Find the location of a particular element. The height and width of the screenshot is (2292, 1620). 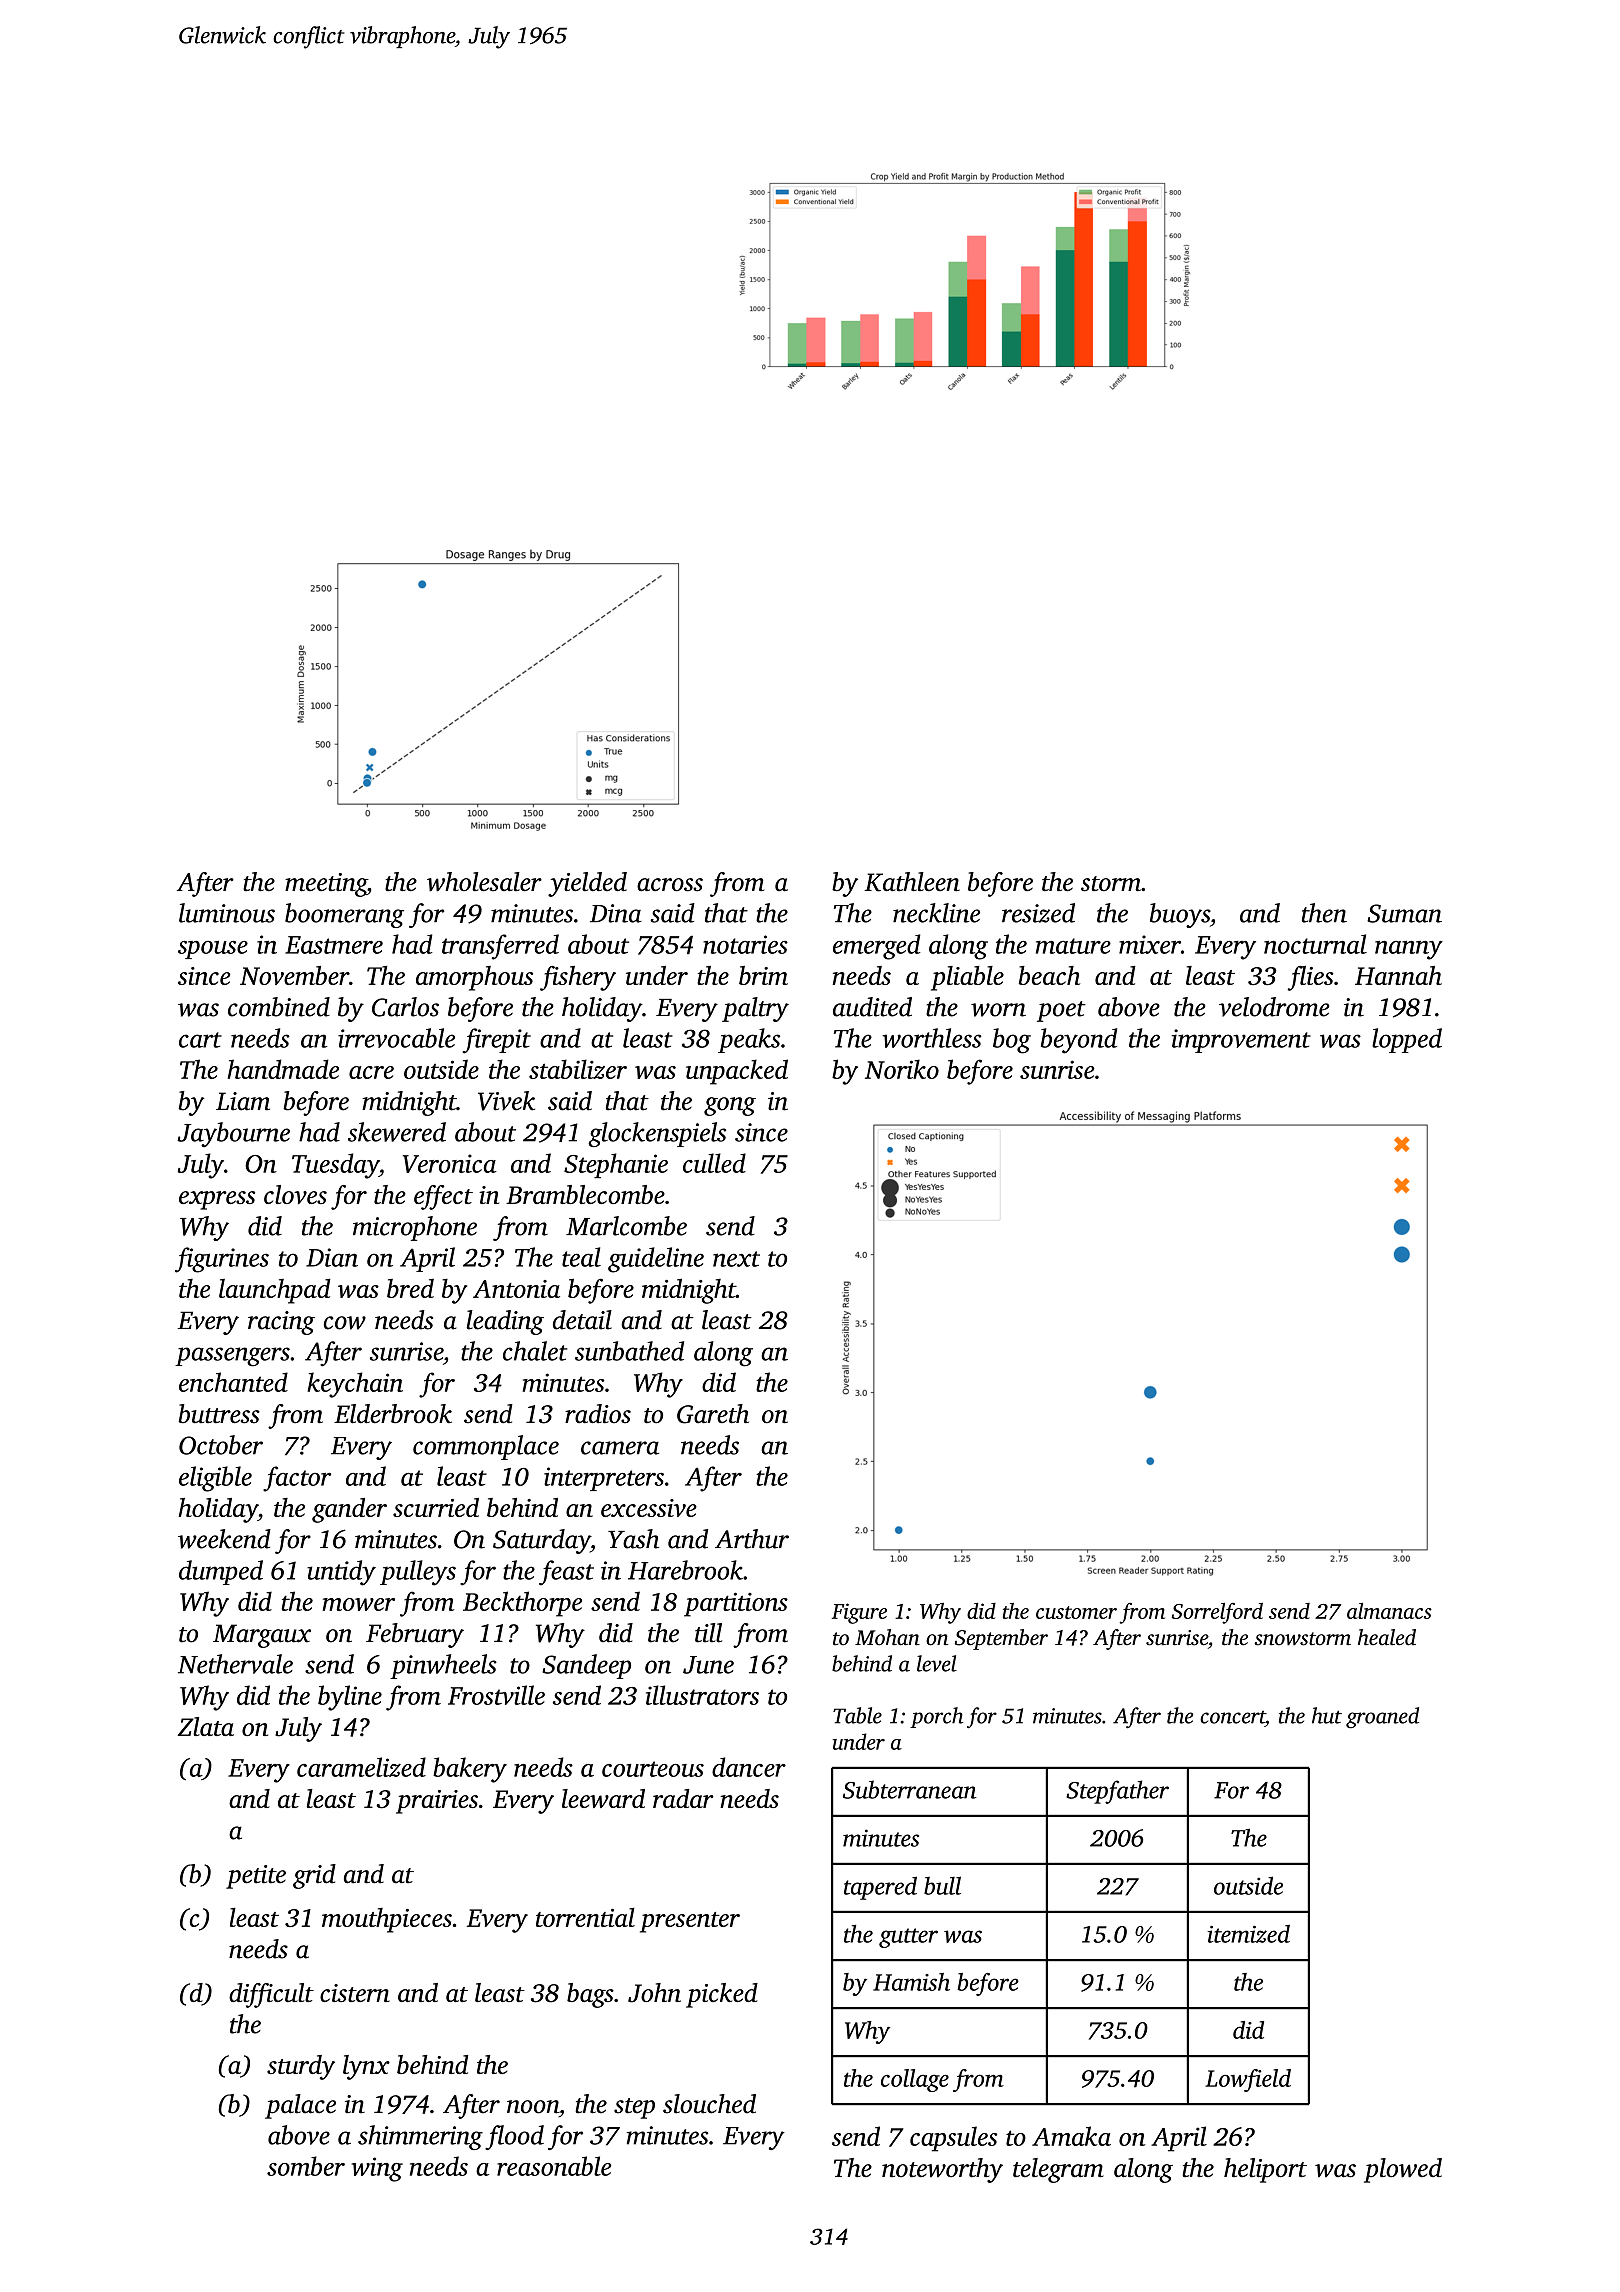

cart is located at coordinates (200, 1040).
